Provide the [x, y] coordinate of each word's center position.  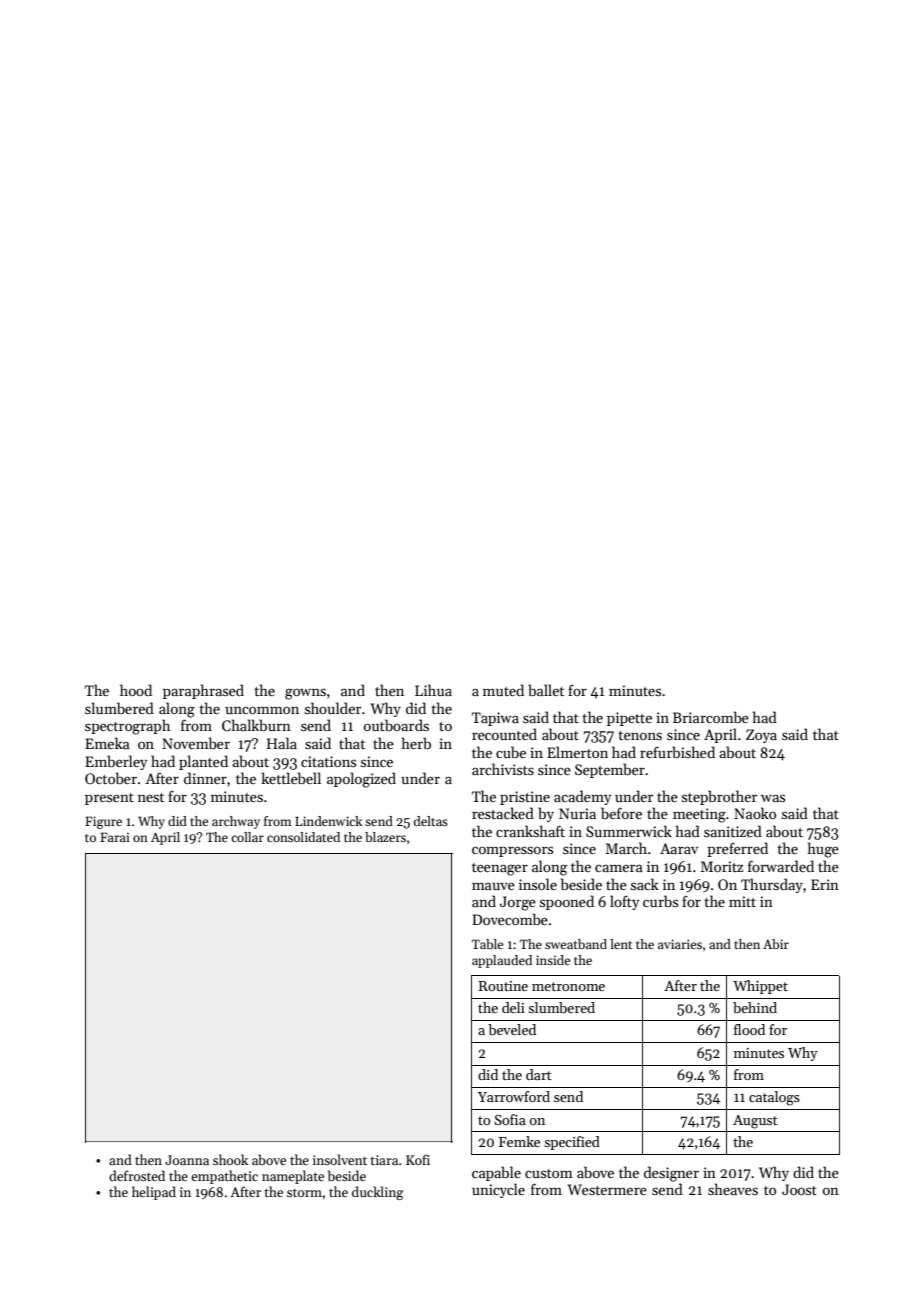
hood [136, 690]
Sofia [510, 1119]
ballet [546, 690]
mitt [742, 901]
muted [503, 690]
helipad [154, 1193]
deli [513, 1007]
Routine [503, 986]
